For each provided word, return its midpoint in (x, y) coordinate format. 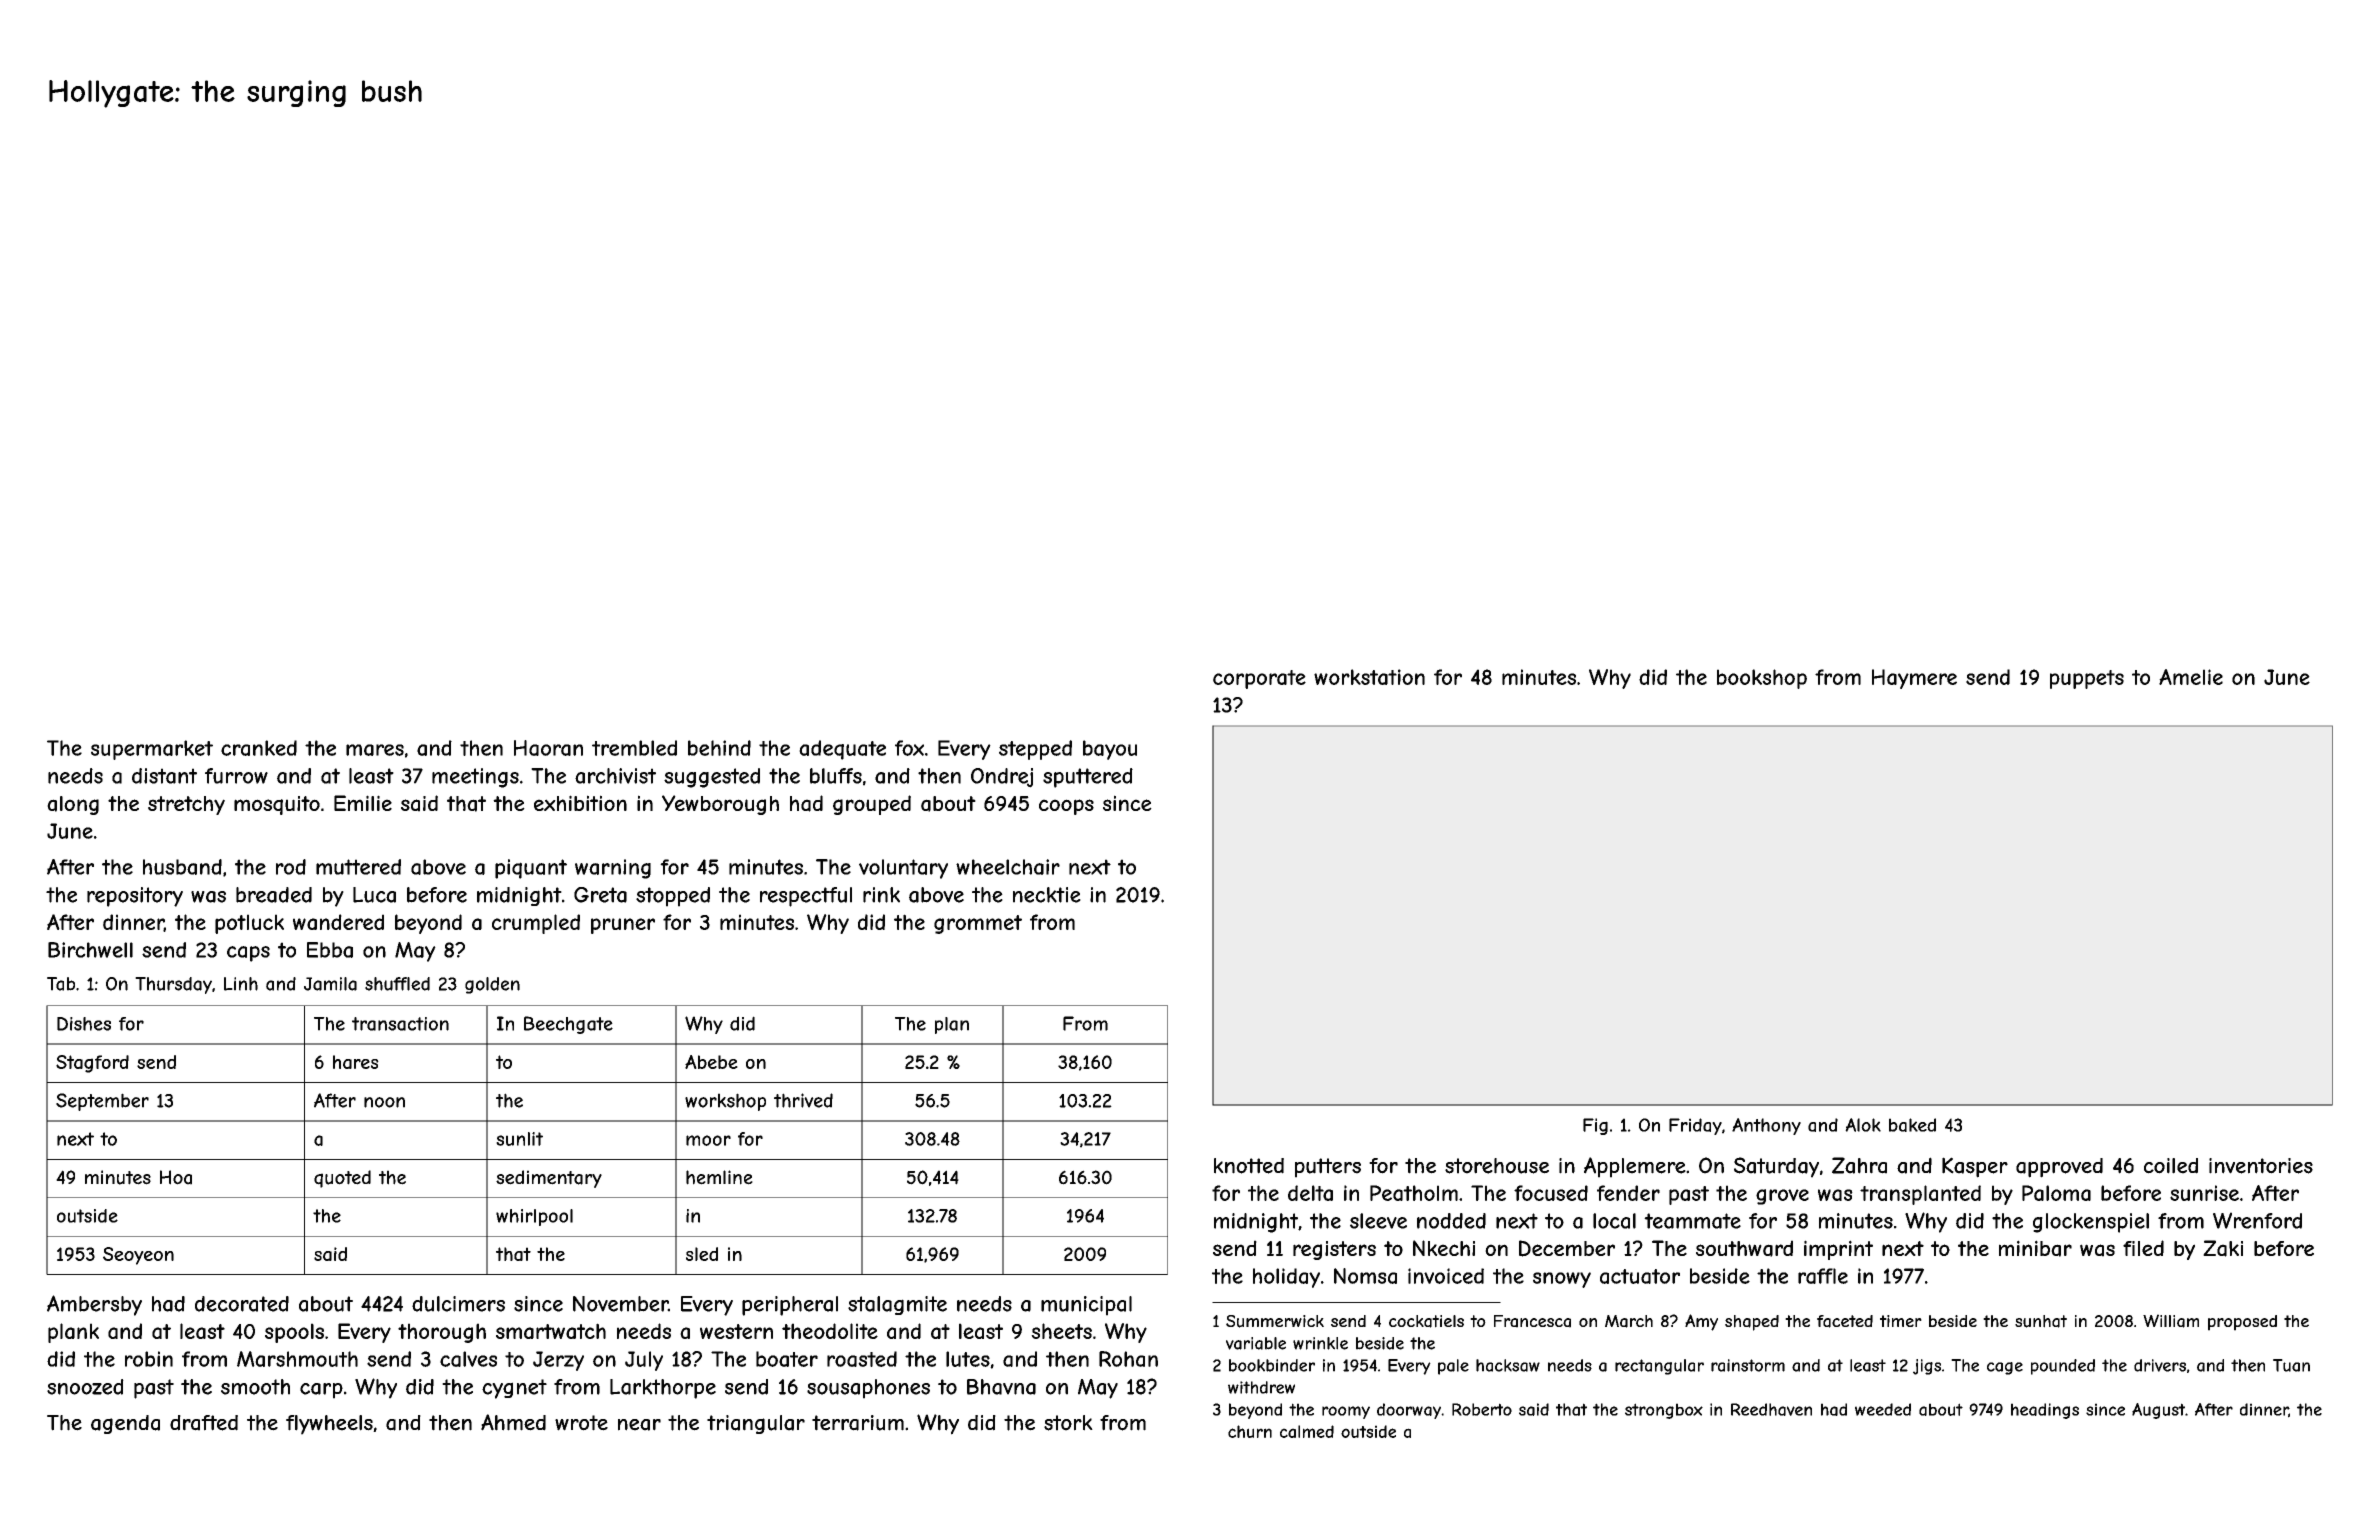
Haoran (548, 748)
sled (702, 1254)
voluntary (903, 869)
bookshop (1762, 679)
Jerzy (558, 1361)
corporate (1259, 679)
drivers (2160, 1365)
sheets (1061, 1331)
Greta (600, 895)
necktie (1047, 895)
